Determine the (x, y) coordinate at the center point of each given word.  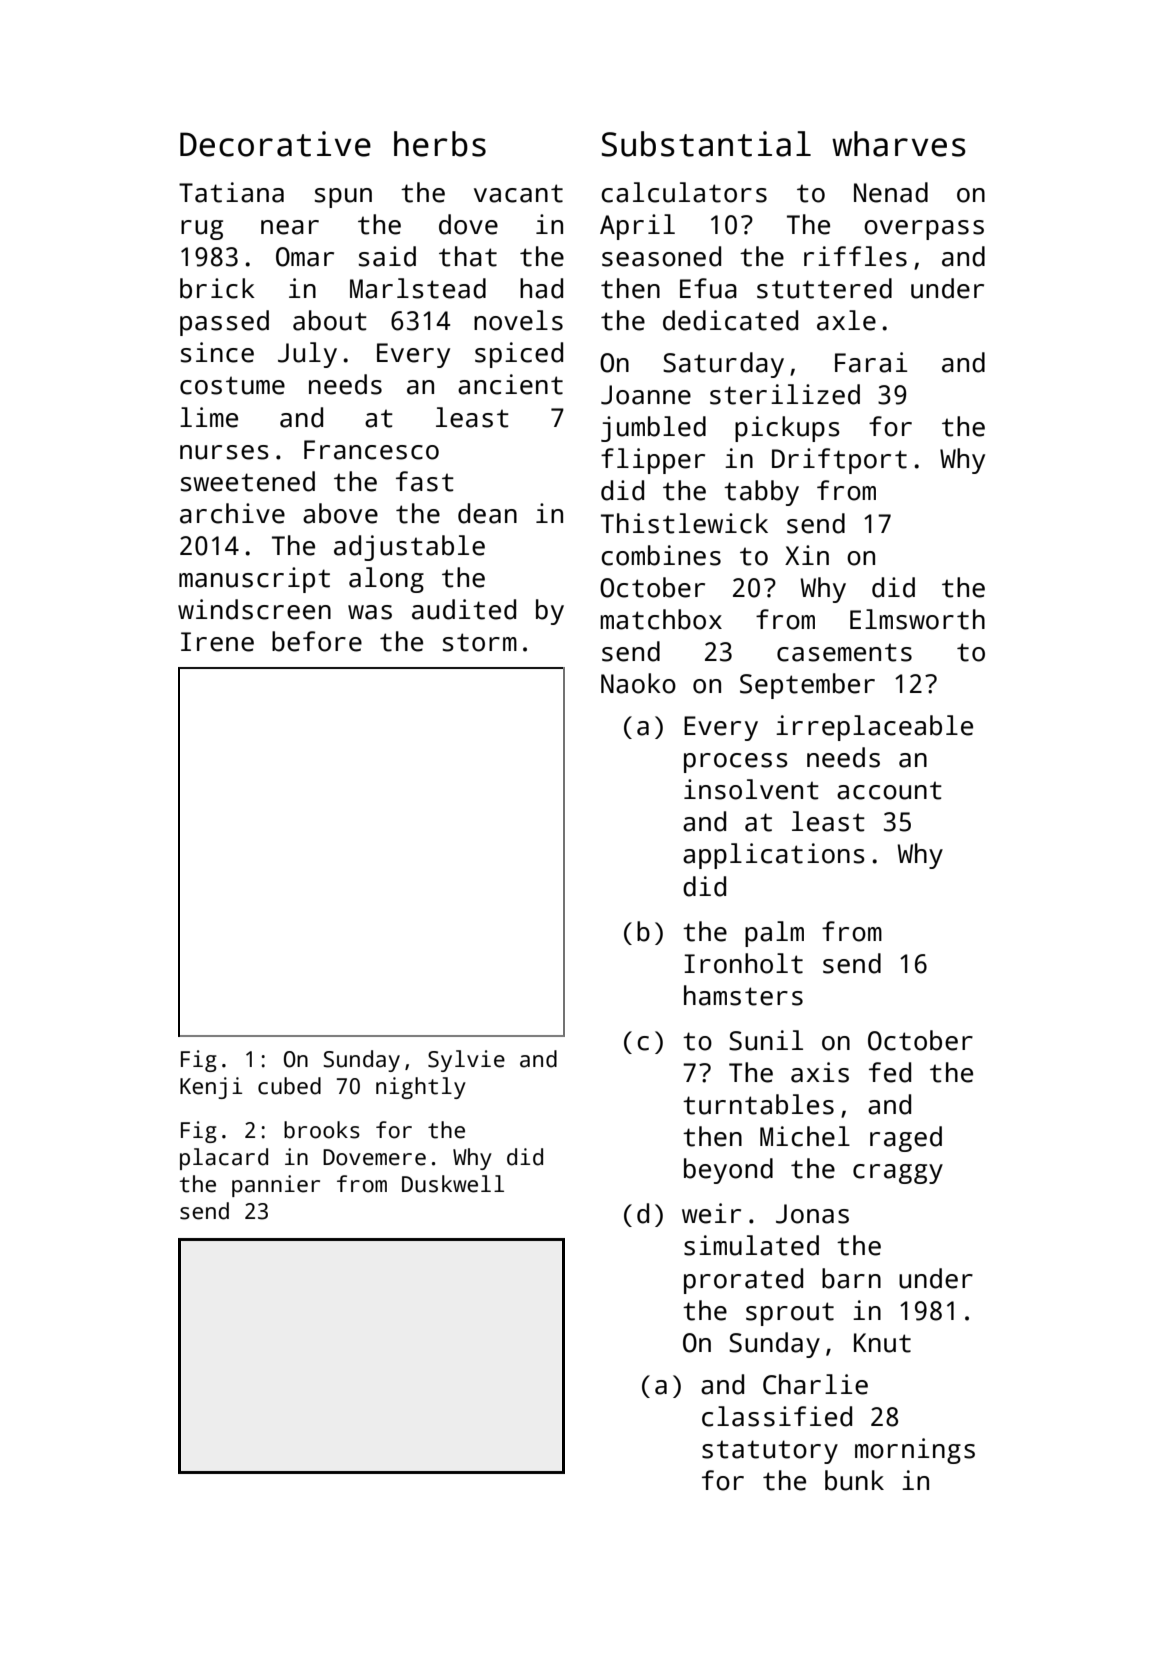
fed (890, 1072)
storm (480, 642)
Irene (217, 642)
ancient (510, 384)
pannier (276, 1186)
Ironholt (743, 963)
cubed (289, 1086)
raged (906, 1139)
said (387, 256)
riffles (855, 256)
